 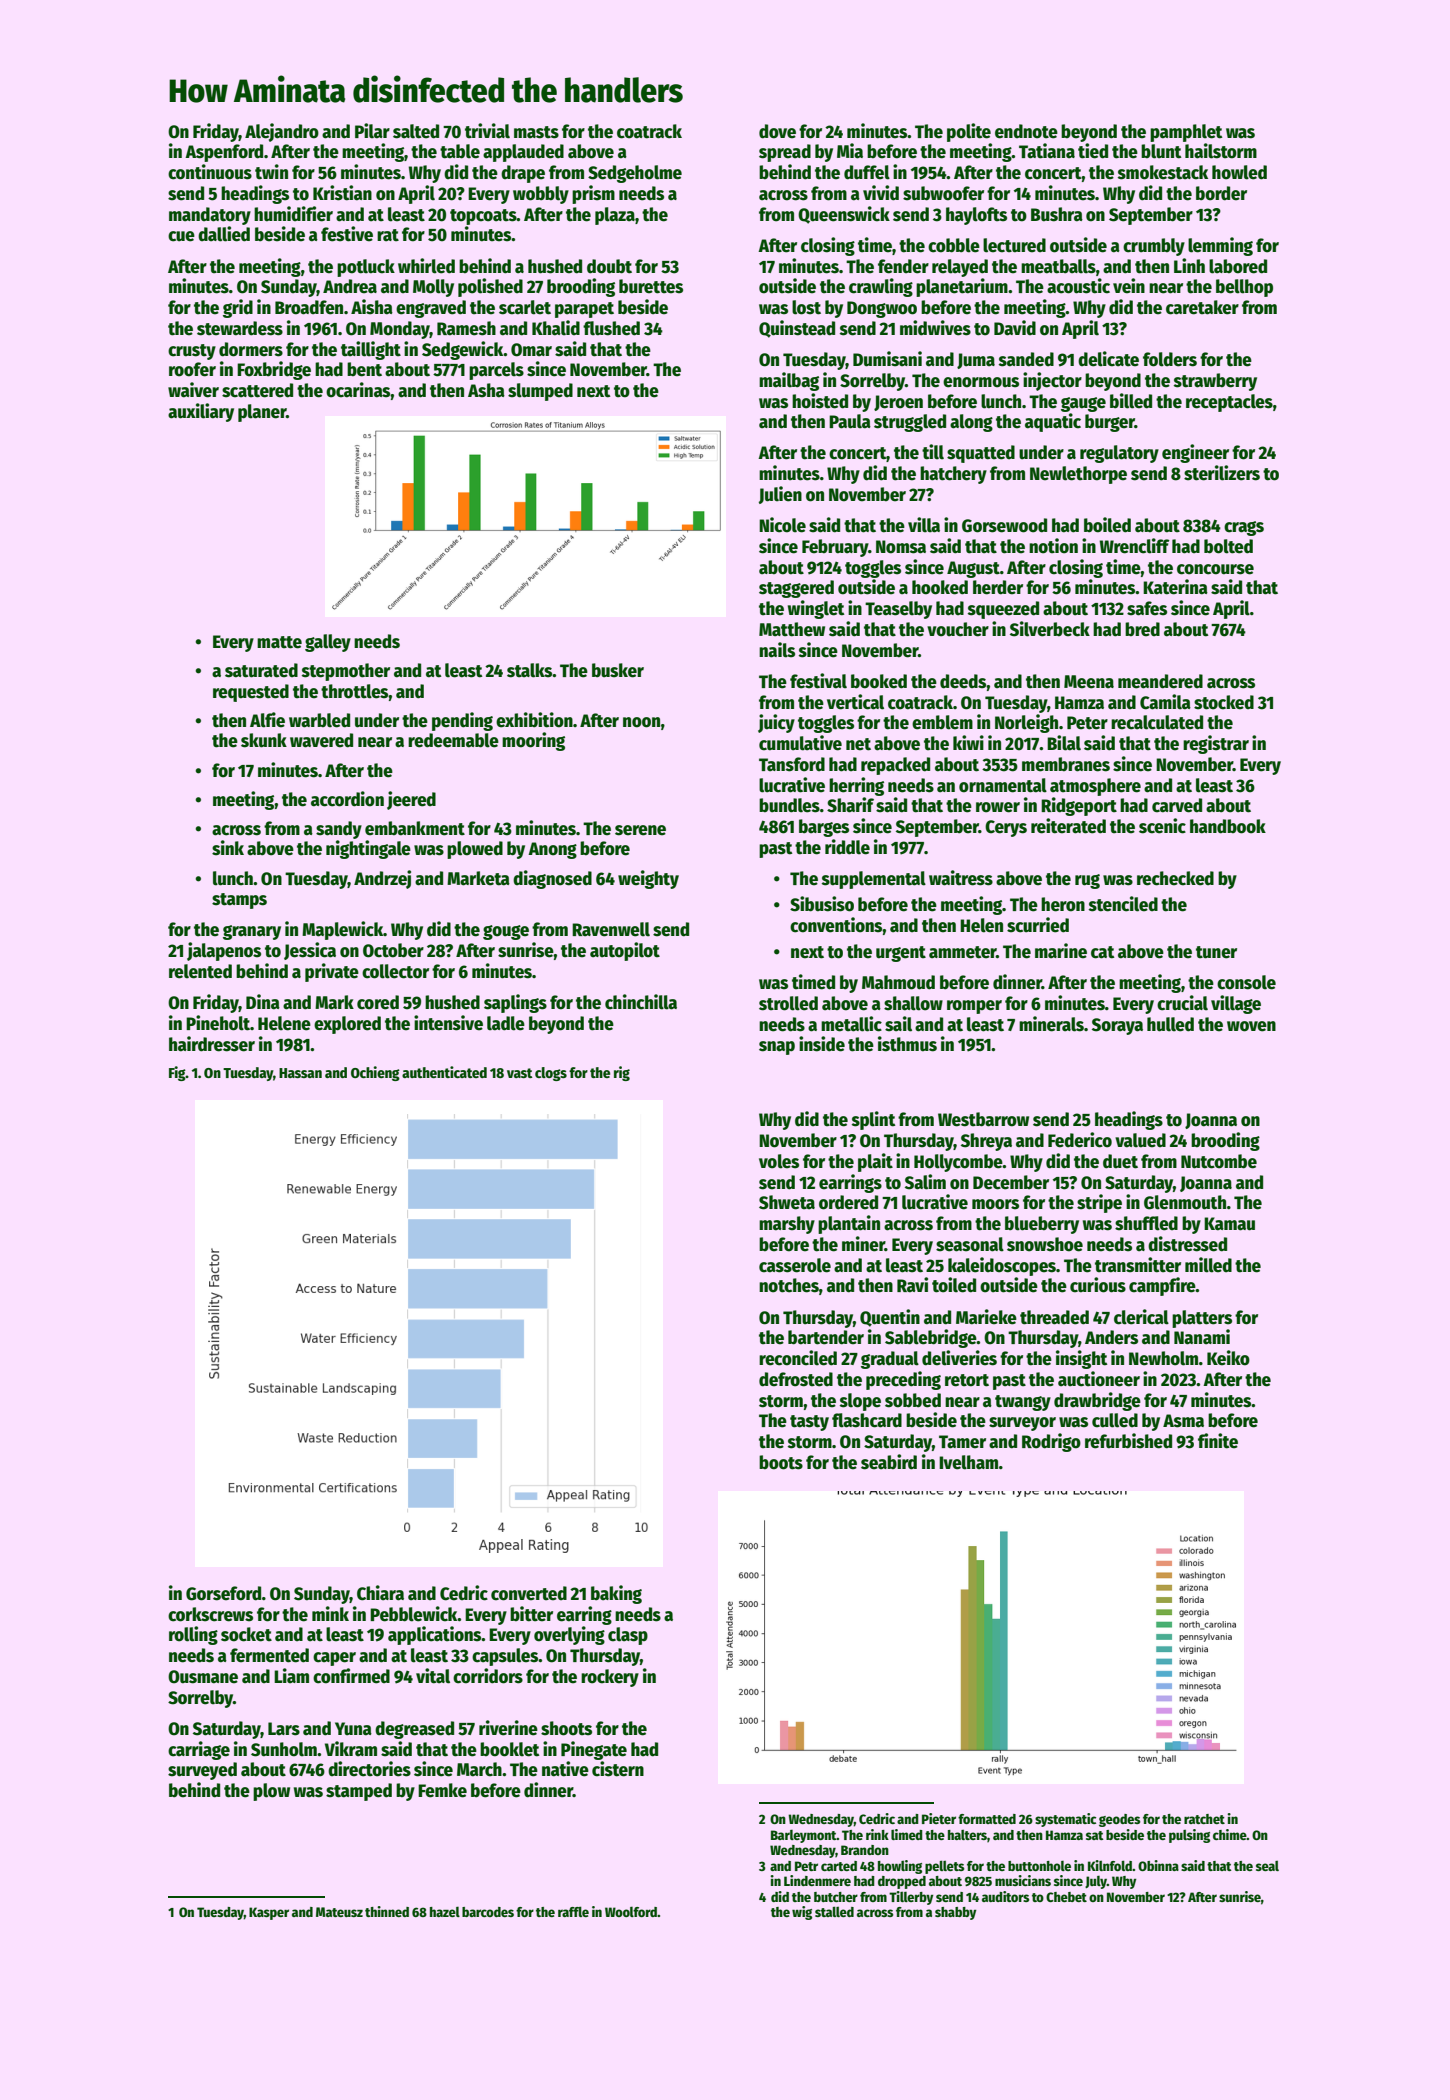 What do you see at coordinates (282, 132) in the screenshot?
I see `Alejandro` at bounding box center [282, 132].
